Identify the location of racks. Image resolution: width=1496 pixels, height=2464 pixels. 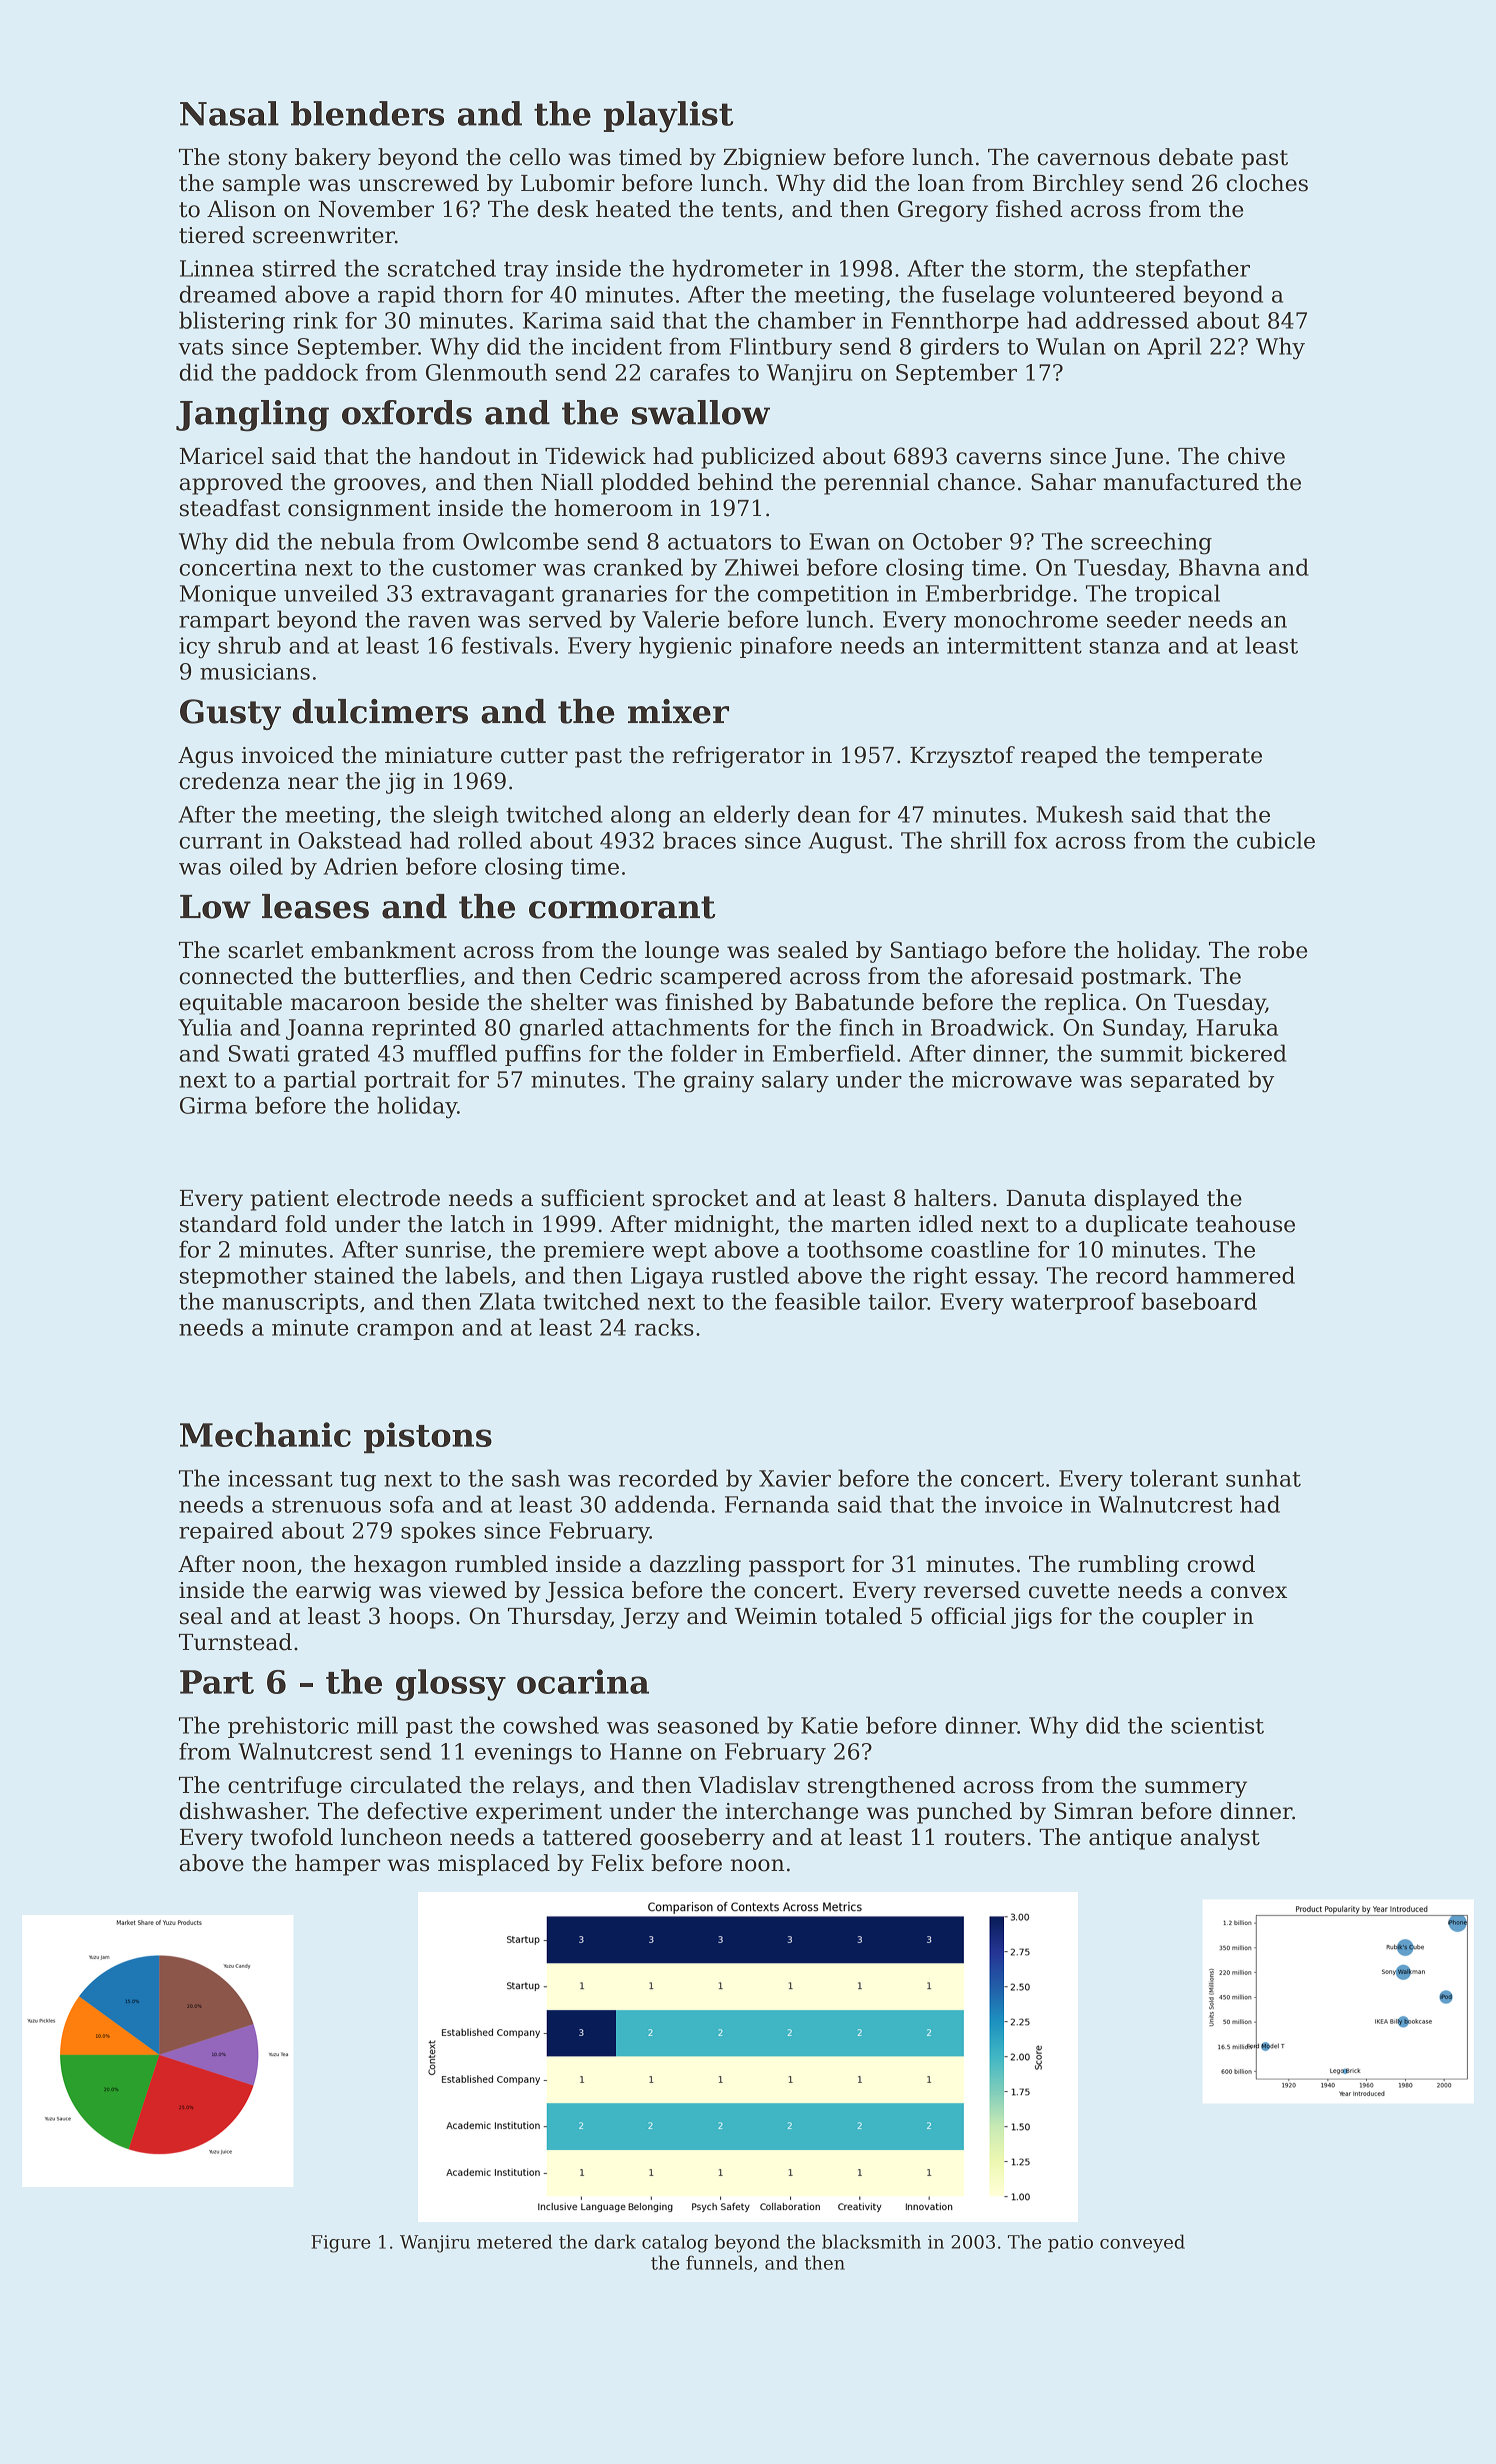
(664, 1327).
